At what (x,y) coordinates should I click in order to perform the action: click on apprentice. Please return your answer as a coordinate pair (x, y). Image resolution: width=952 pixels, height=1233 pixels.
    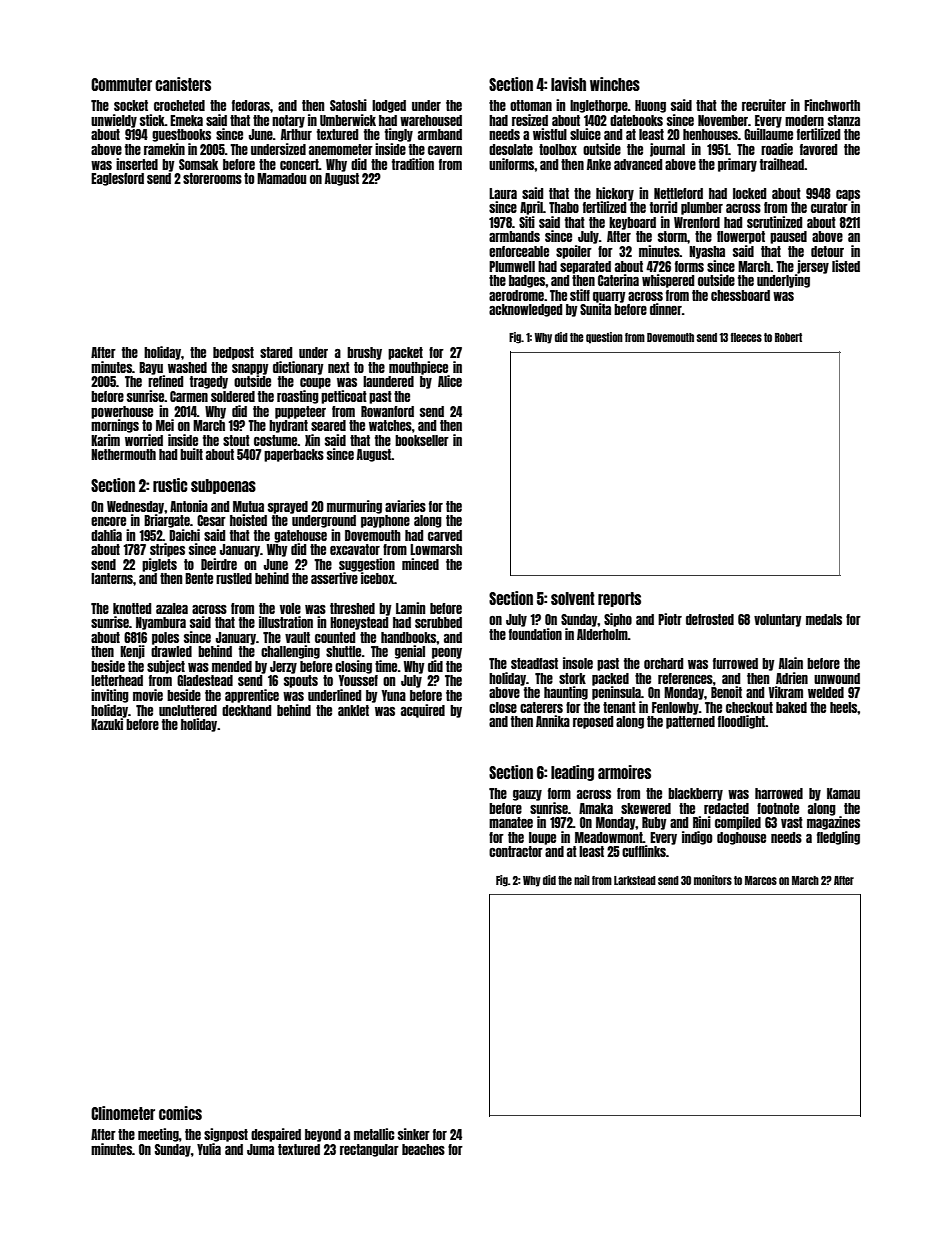
    Looking at the image, I should click on (252, 696).
